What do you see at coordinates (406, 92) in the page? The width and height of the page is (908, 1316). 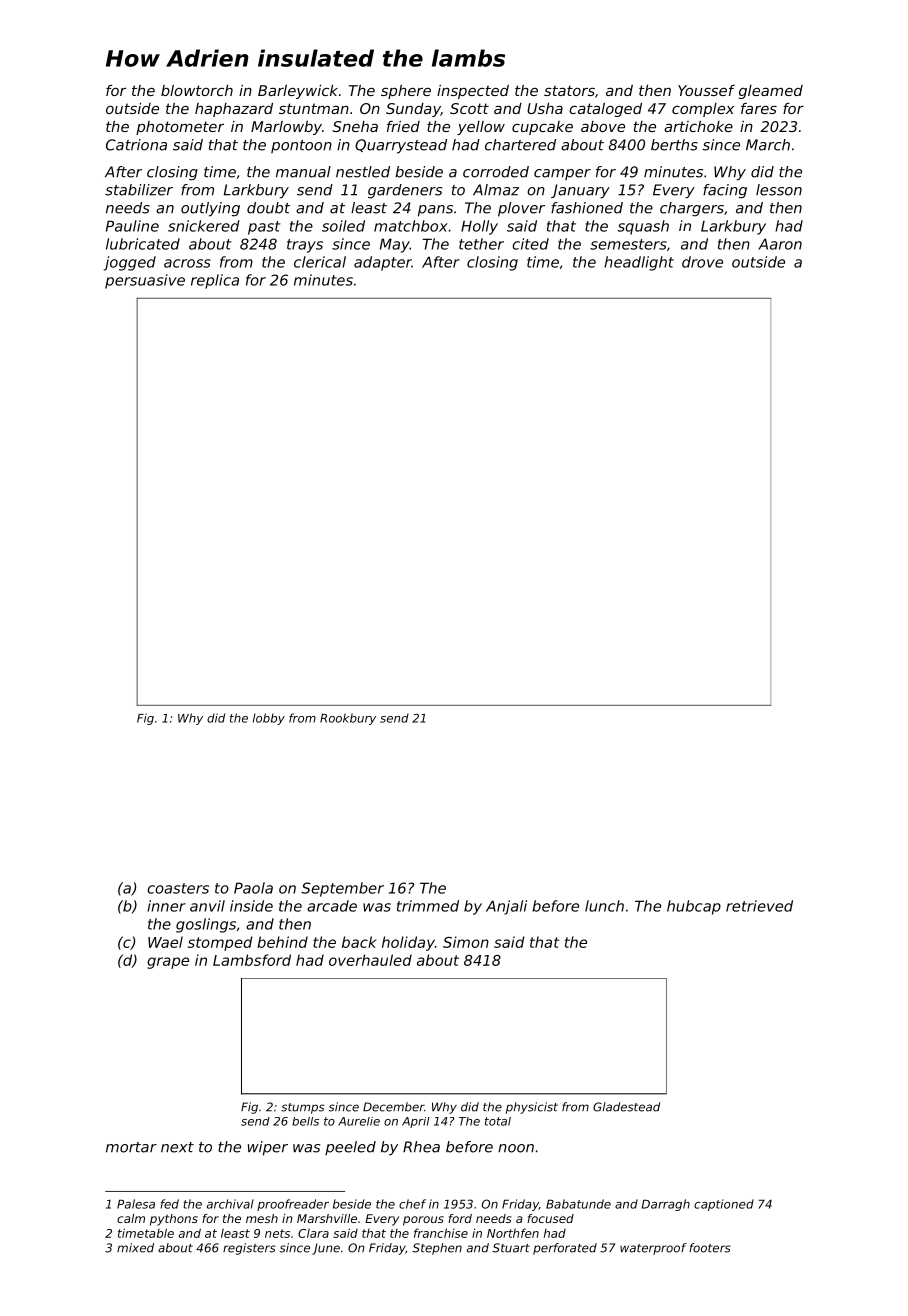 I see `sphere` at bounding box center [406, 92].
